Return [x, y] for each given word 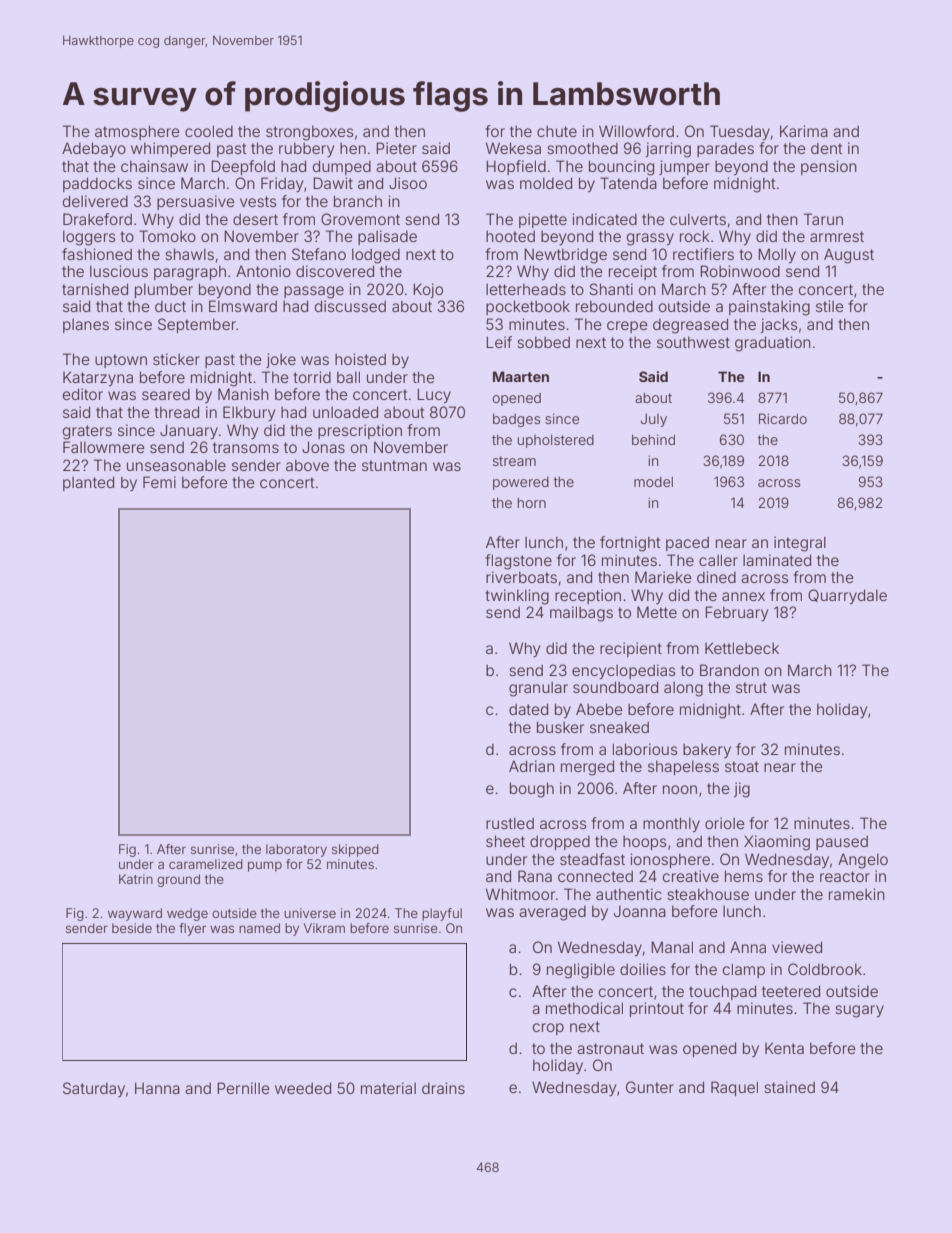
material [388, 1088]
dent [827, 148]
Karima [804, 131]
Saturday [94, 1089]
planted [88, 483]
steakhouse [708, 894]
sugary [859, 1011]
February [736, 613]
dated [528, 709]
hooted [510, 236]
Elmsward [243, 306]
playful [442, 914]
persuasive [196, 202]
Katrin [136, 879]
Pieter [396, 148]
